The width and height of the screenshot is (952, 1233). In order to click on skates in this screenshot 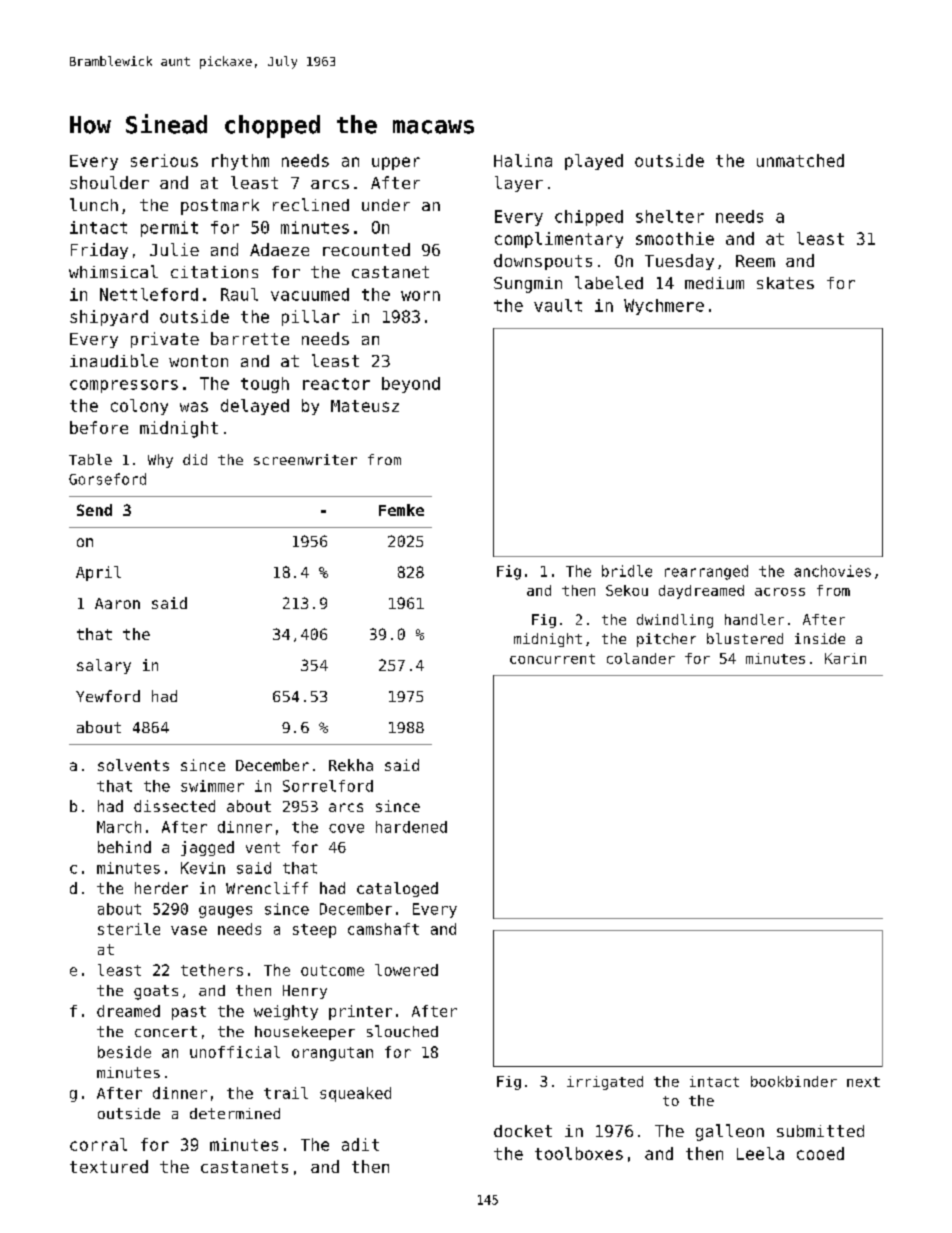, I will do `click(785, 283)`.
